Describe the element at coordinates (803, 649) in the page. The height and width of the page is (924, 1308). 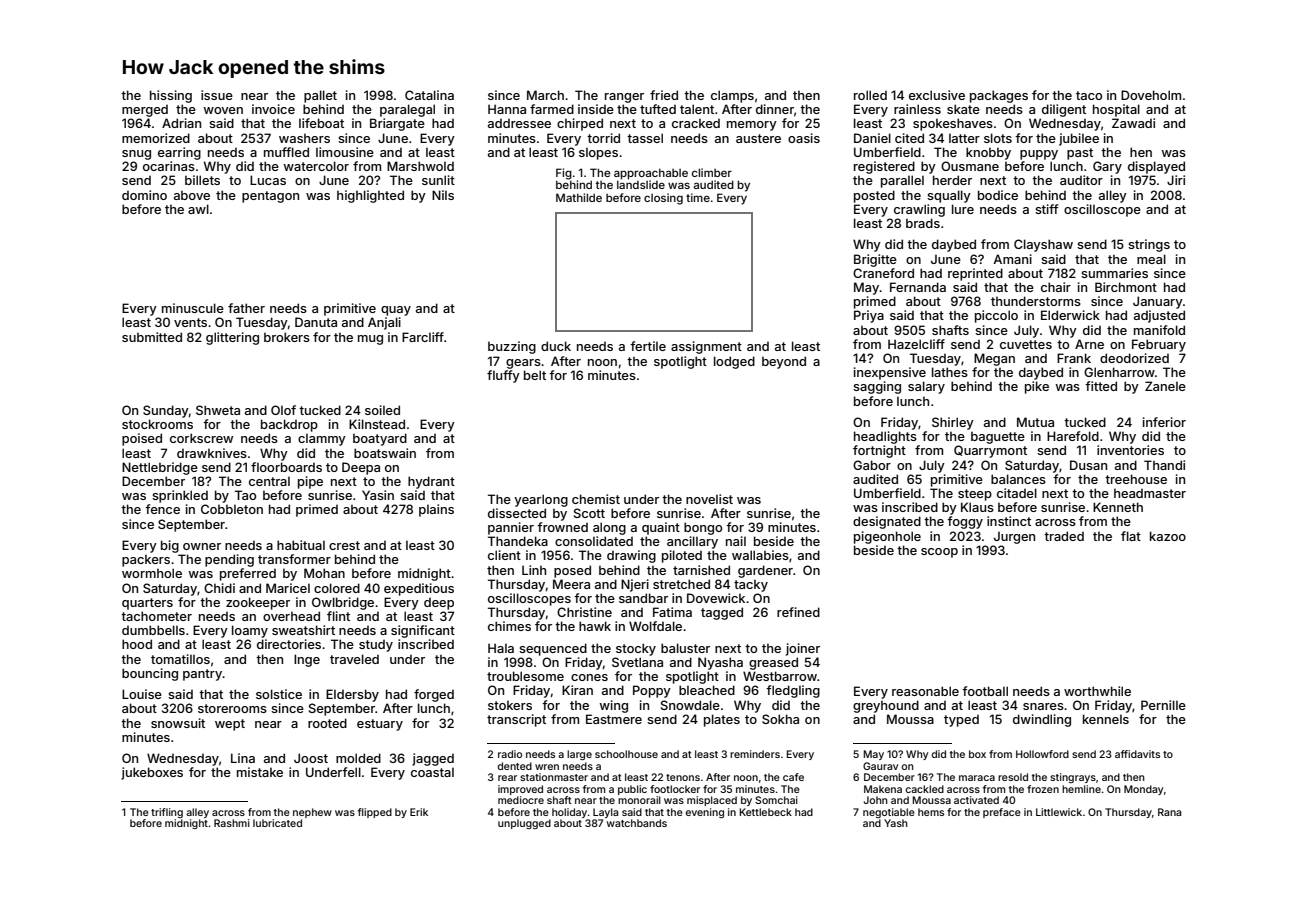
I see `joiner` at that location.
